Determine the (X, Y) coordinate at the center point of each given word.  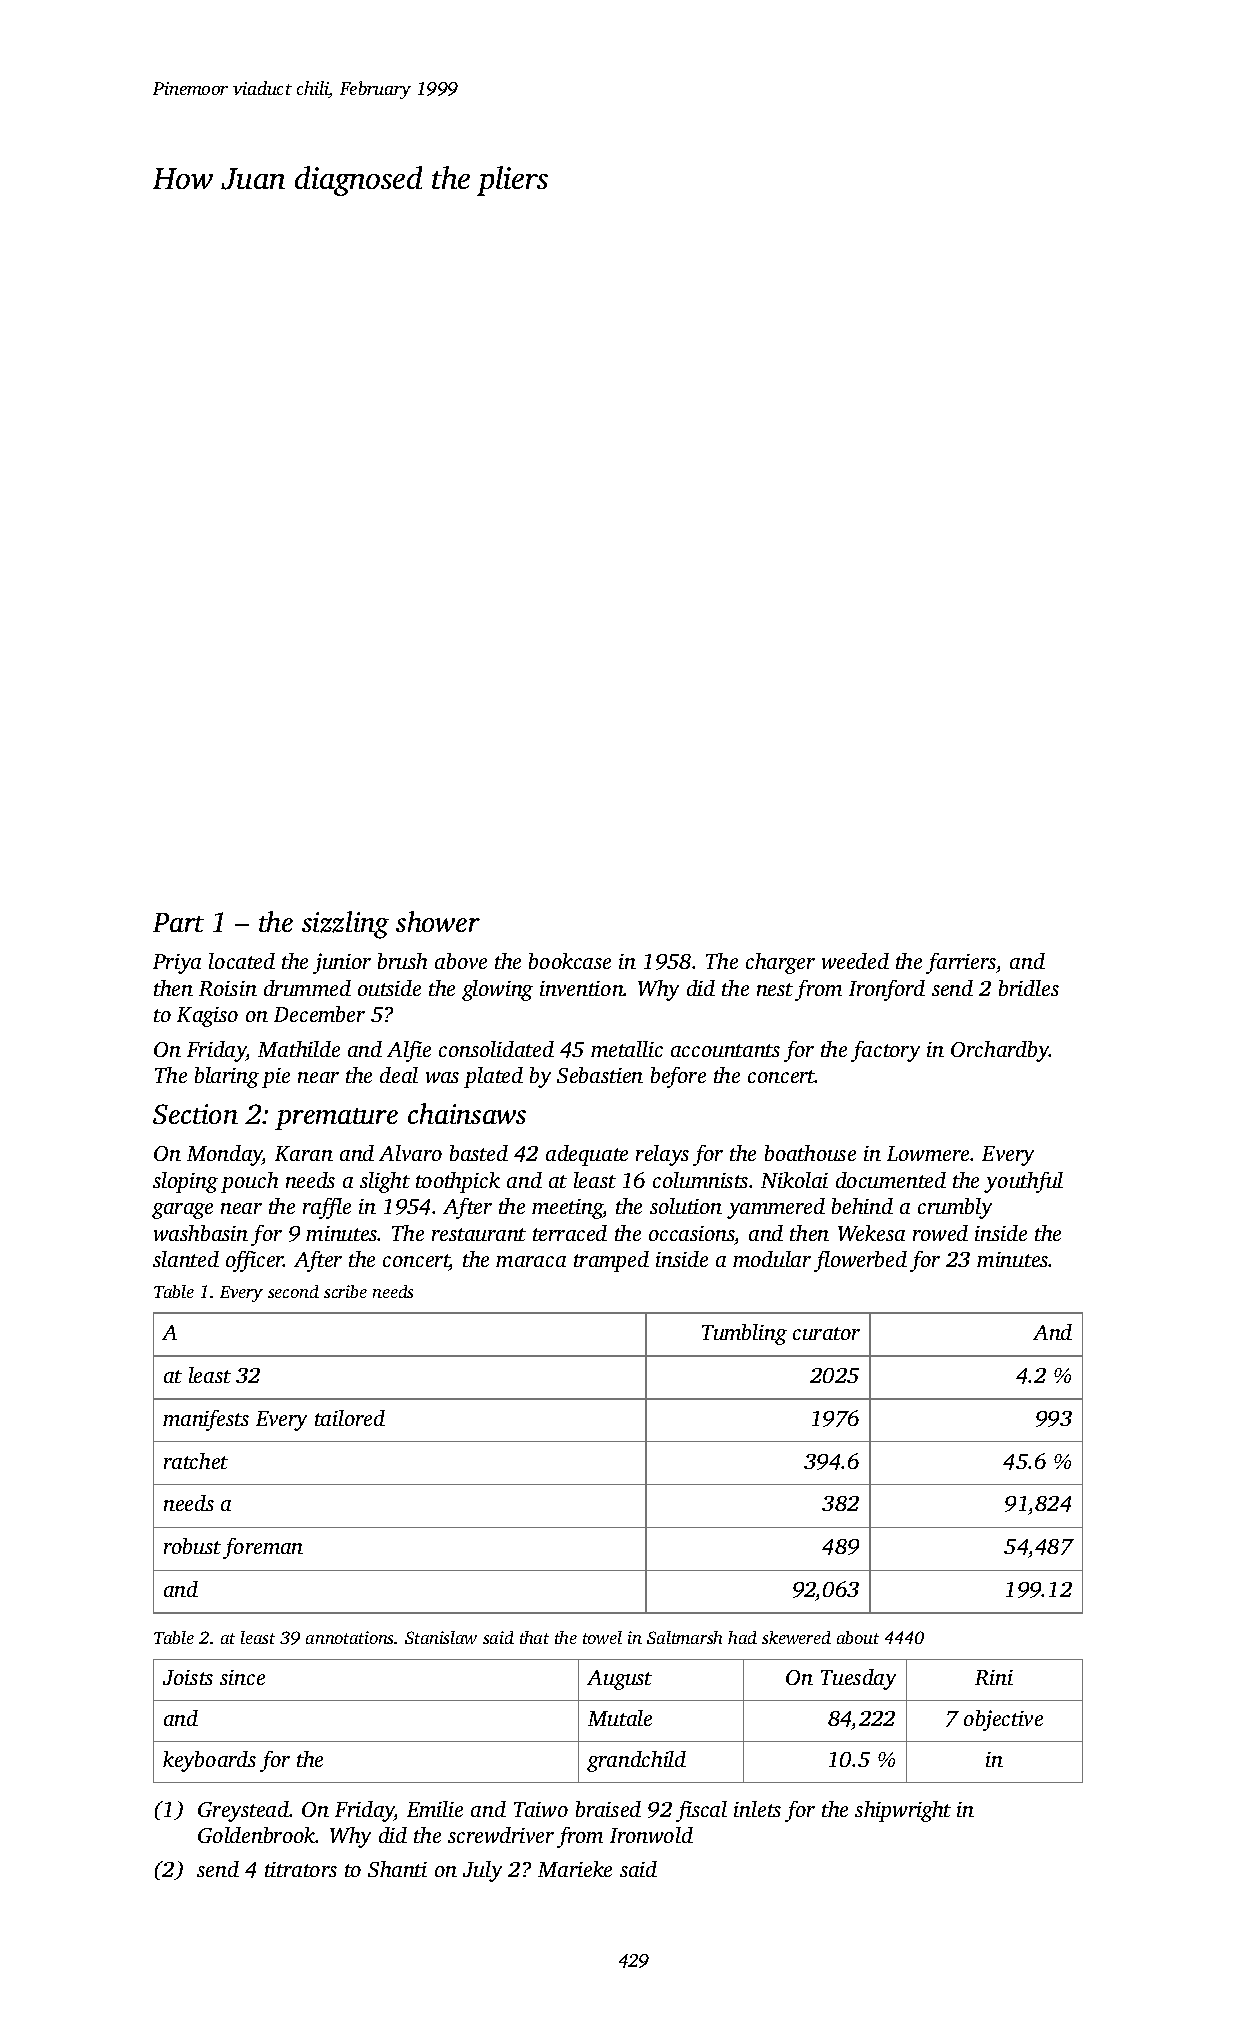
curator (826, 1333)
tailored (350, 1418)
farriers (961, 963)
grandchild (636, 1761)
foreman (263, 1548)
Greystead (243, 1811)
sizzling (345, 925)
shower (438, 921)
